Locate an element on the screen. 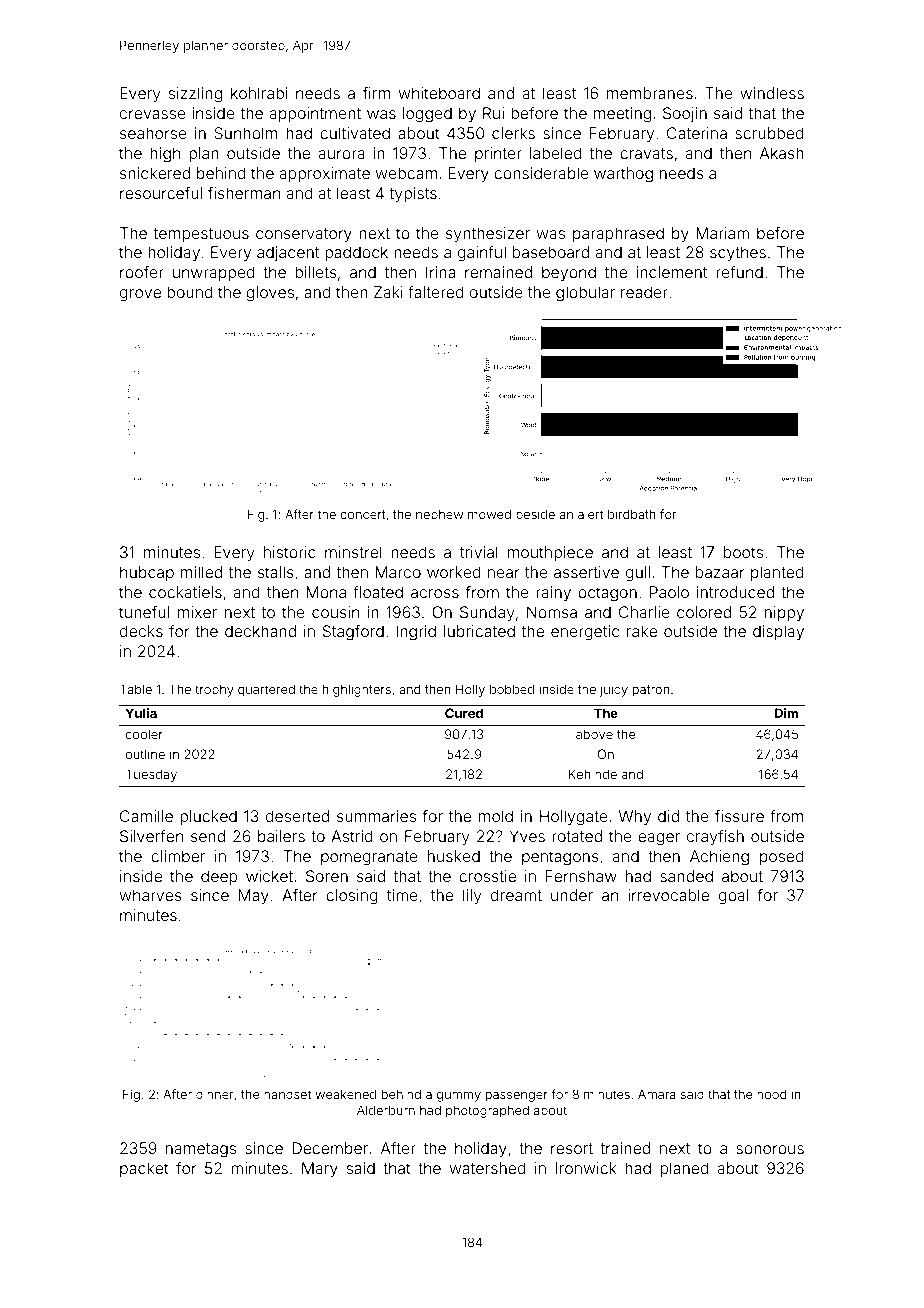 Image resolution: width=924 pixels, height=1308 pixels. membranes is located at coordinates (650, 93).
